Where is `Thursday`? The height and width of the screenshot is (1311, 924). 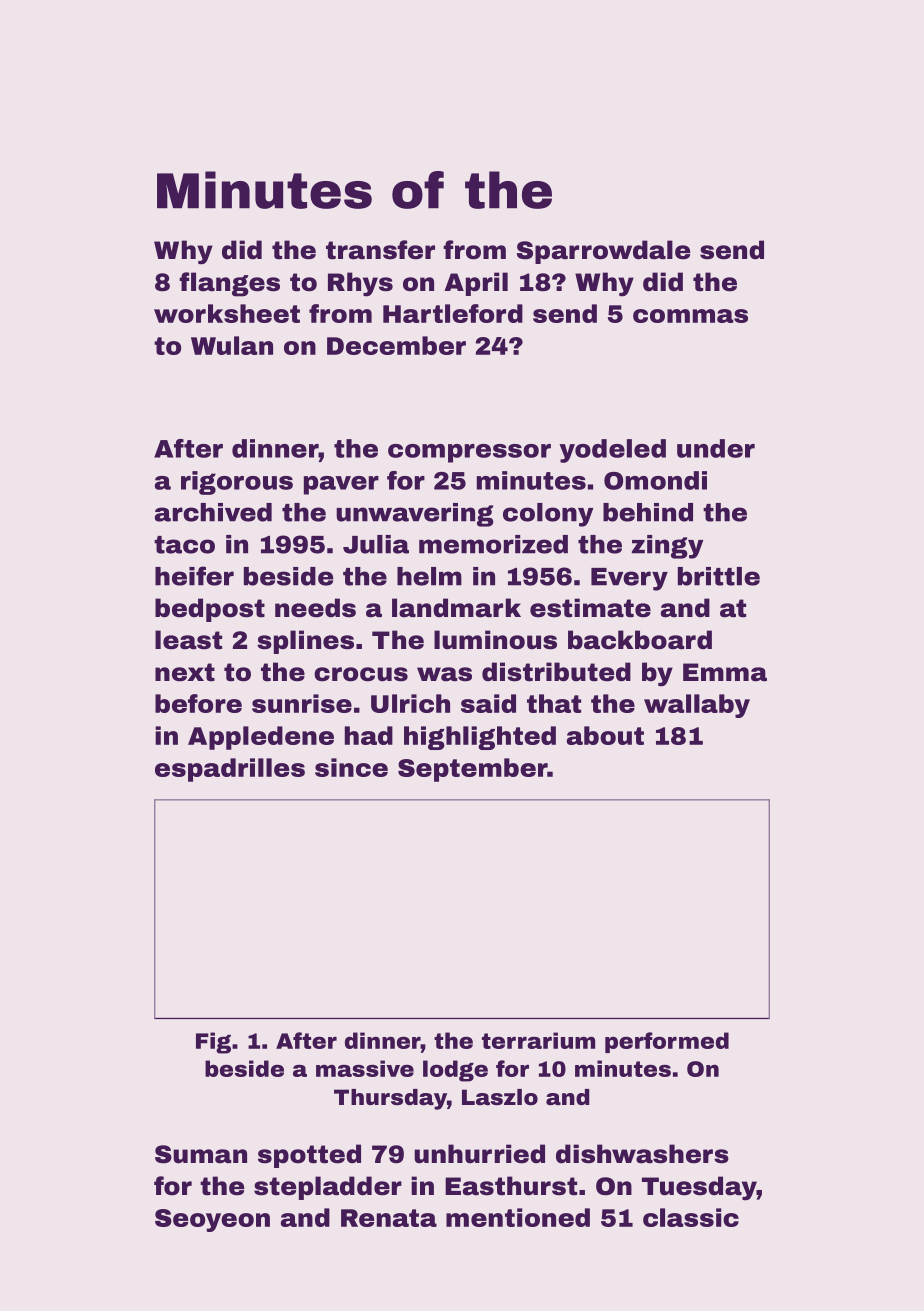 Thursday is located at coordinates (390, 1099).
